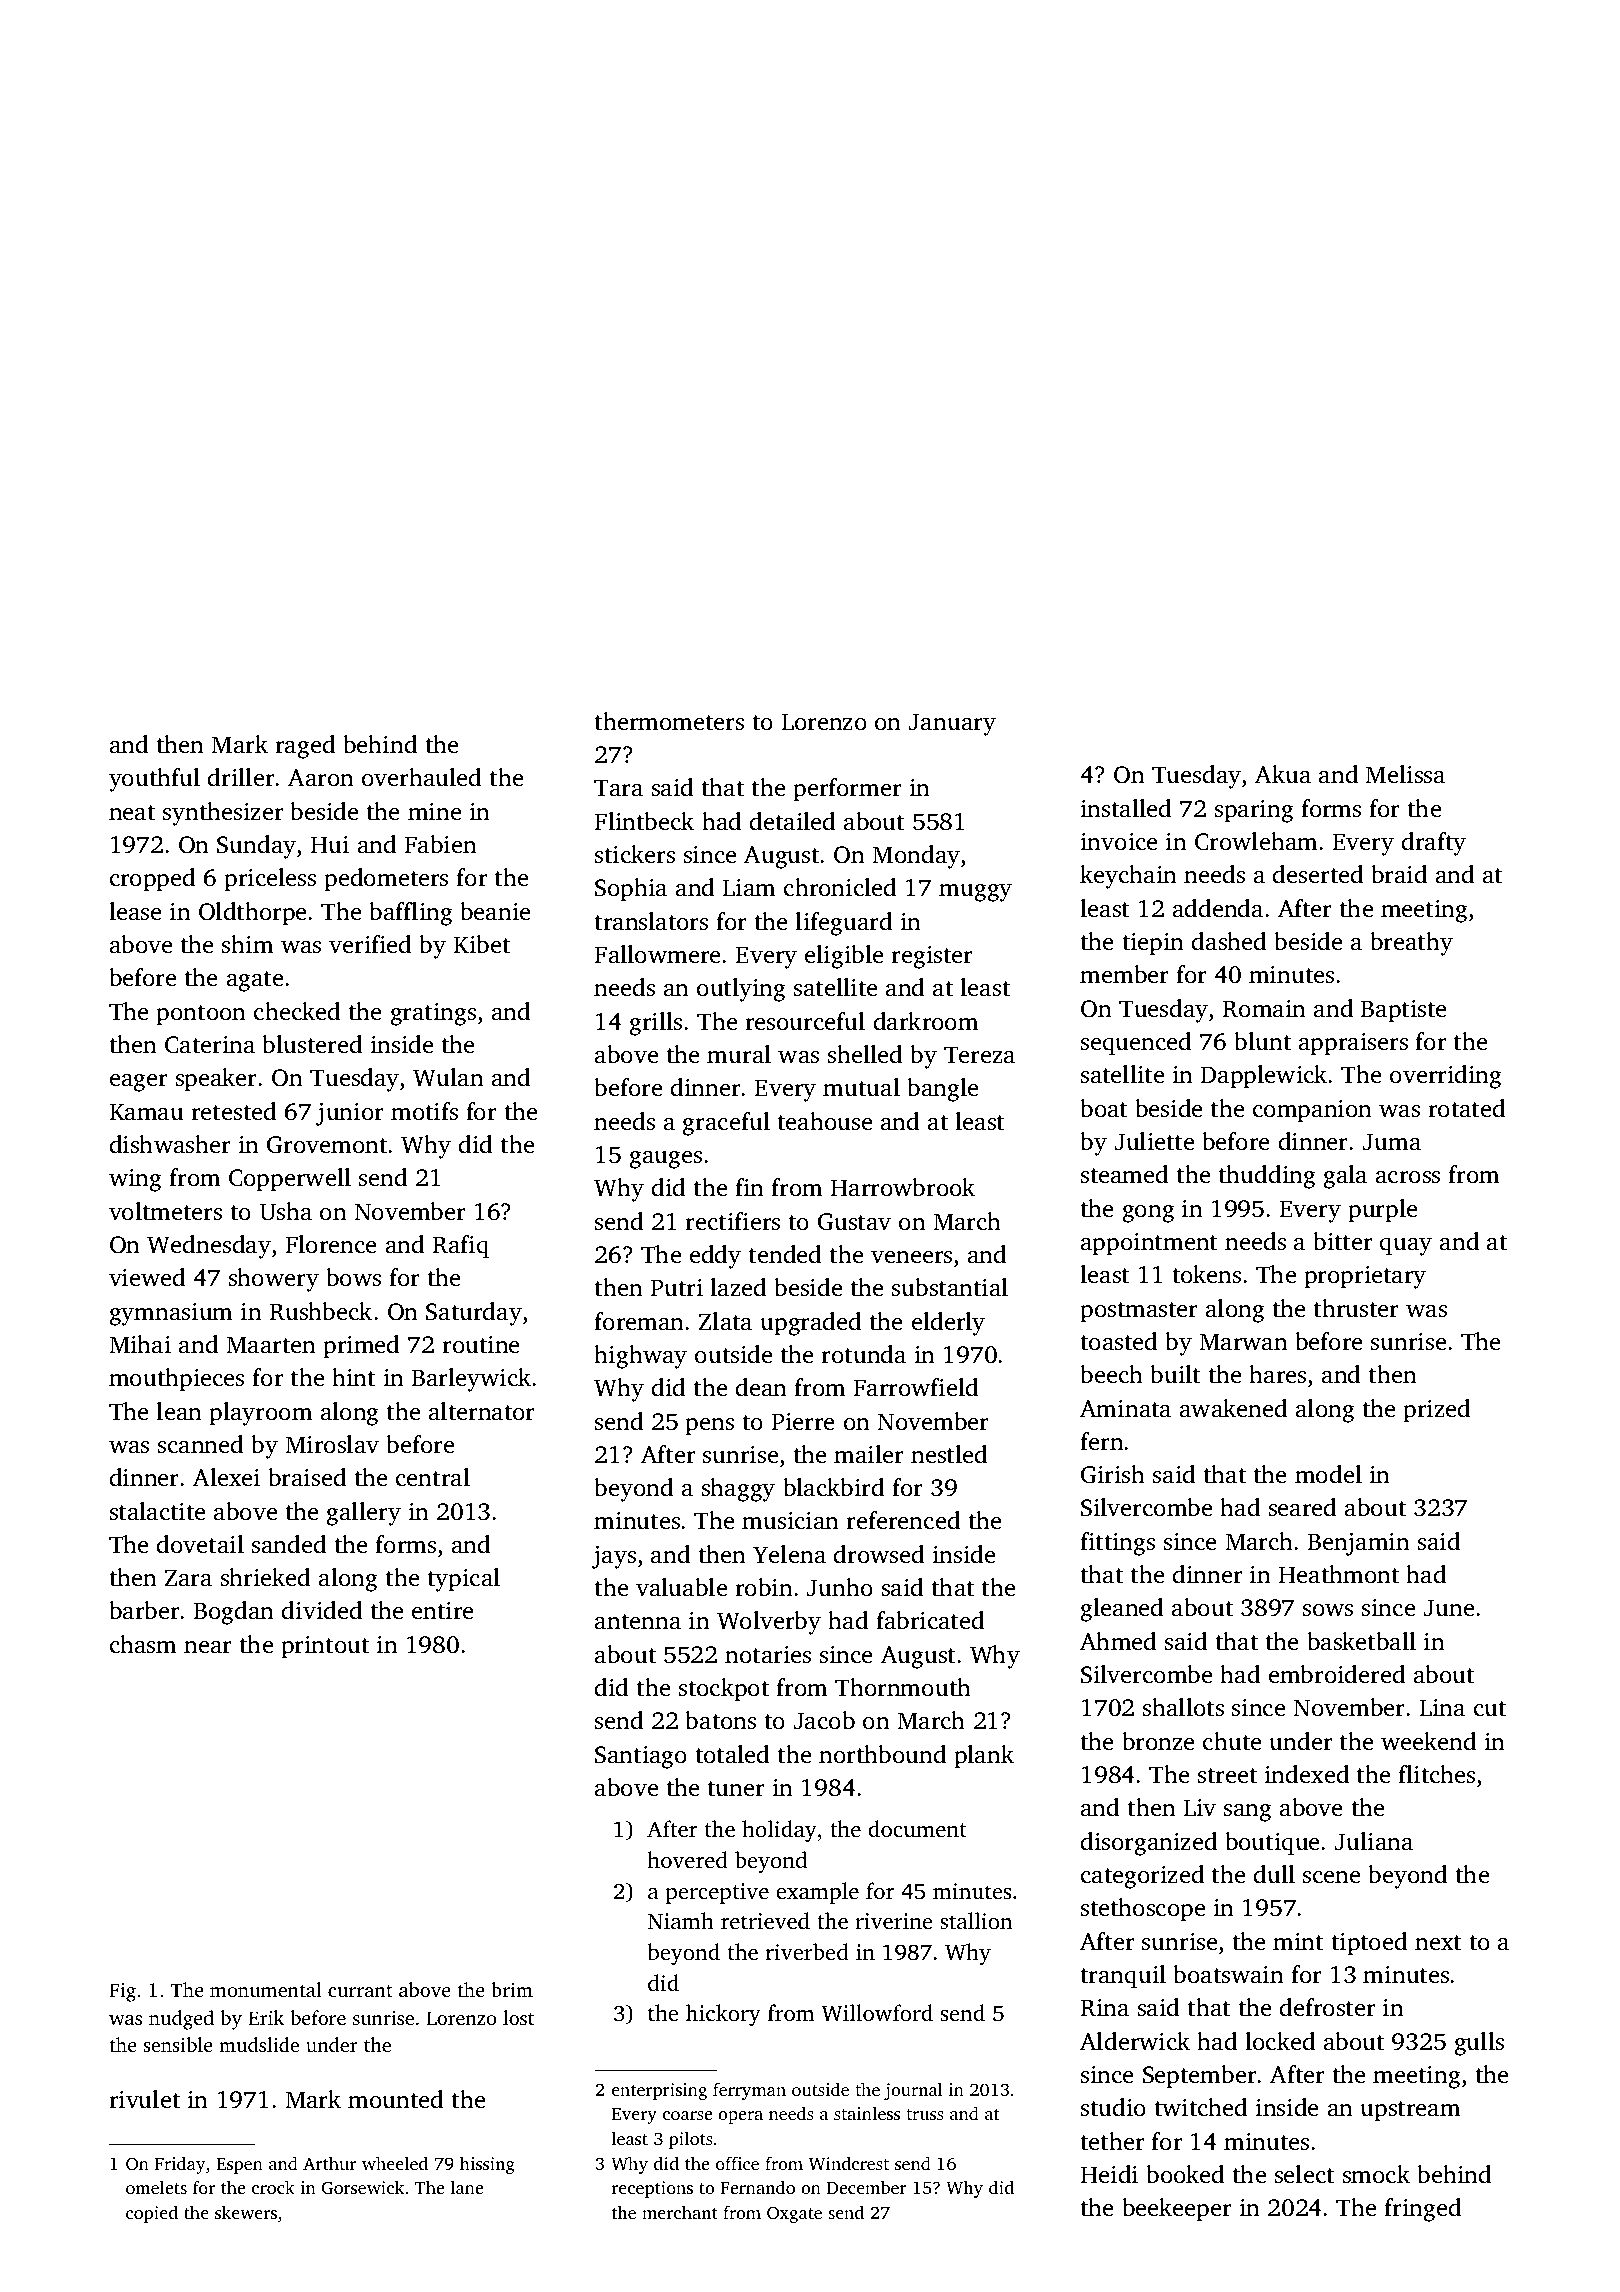 The height and width of the document is (2292, 1620). I want to click on lane, so click(467, 2187).
